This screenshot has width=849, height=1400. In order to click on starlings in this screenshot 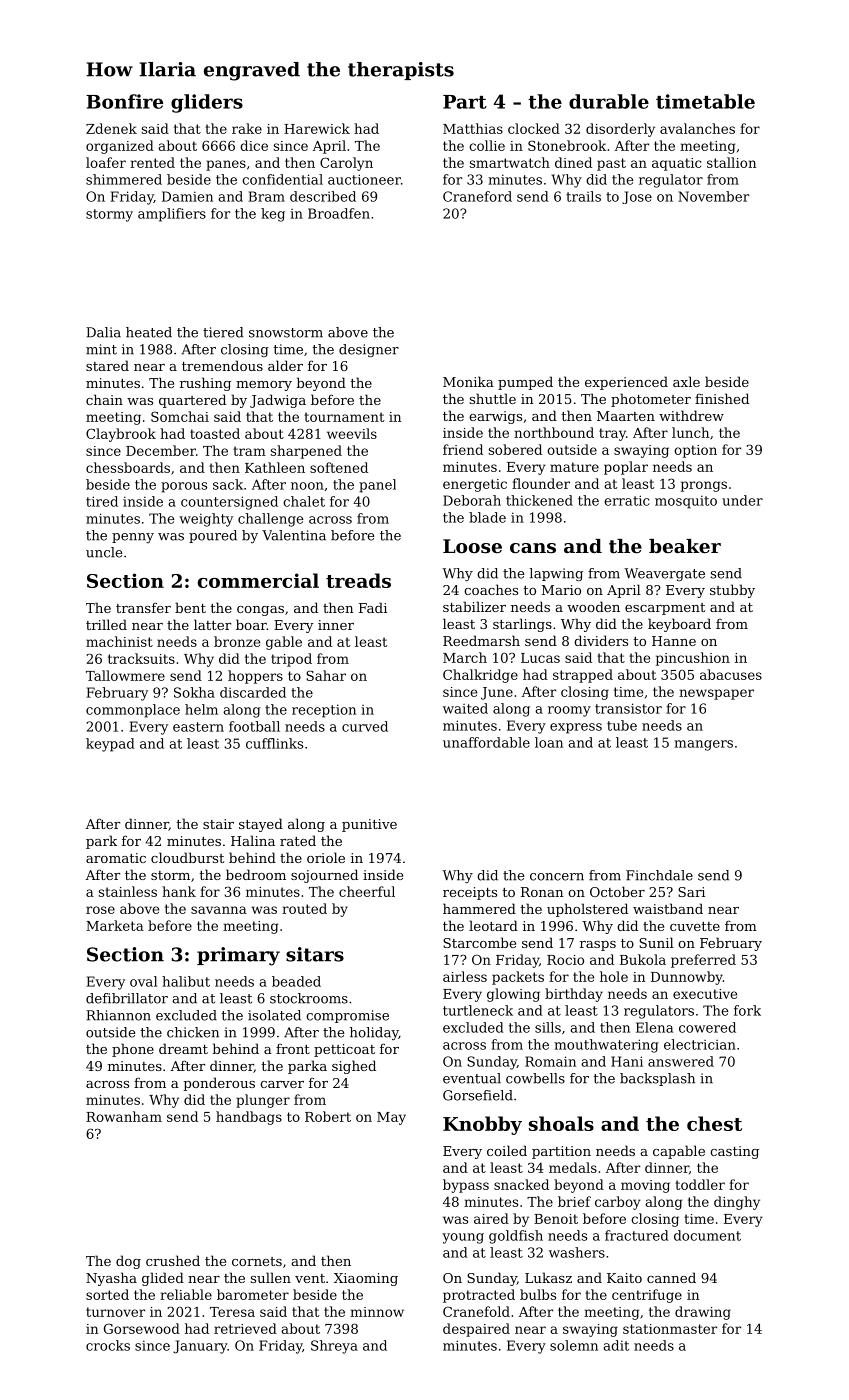, I will do `click(522, 625)`.
